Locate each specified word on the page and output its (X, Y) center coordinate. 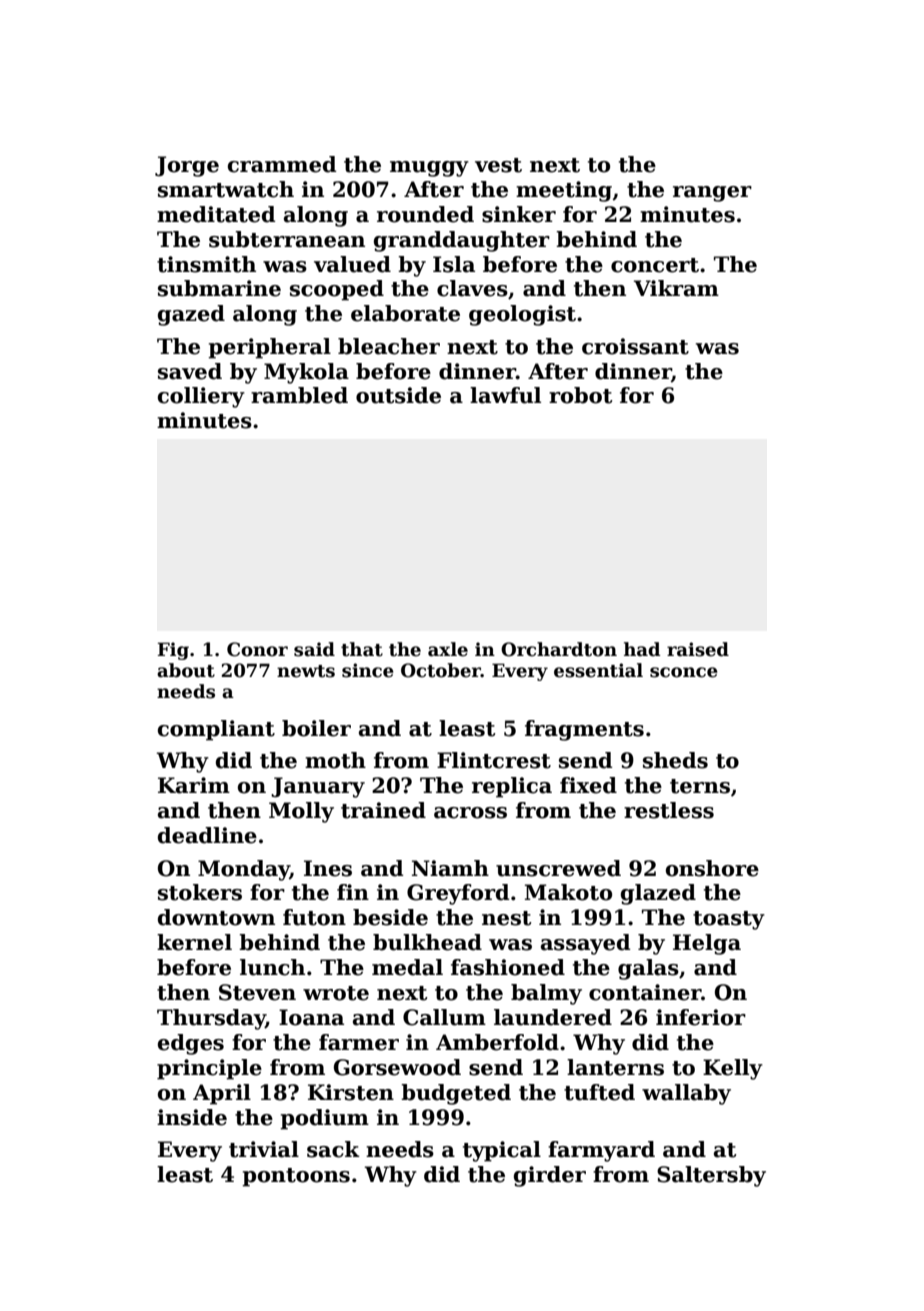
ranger (712, 194)
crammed (282, 164)
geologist (522, 315)
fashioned (508, 967)
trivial (264, 1149)
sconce (684, 672)
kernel (194, 942)
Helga (707, 944)
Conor (257, 649)
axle (448, 649)
